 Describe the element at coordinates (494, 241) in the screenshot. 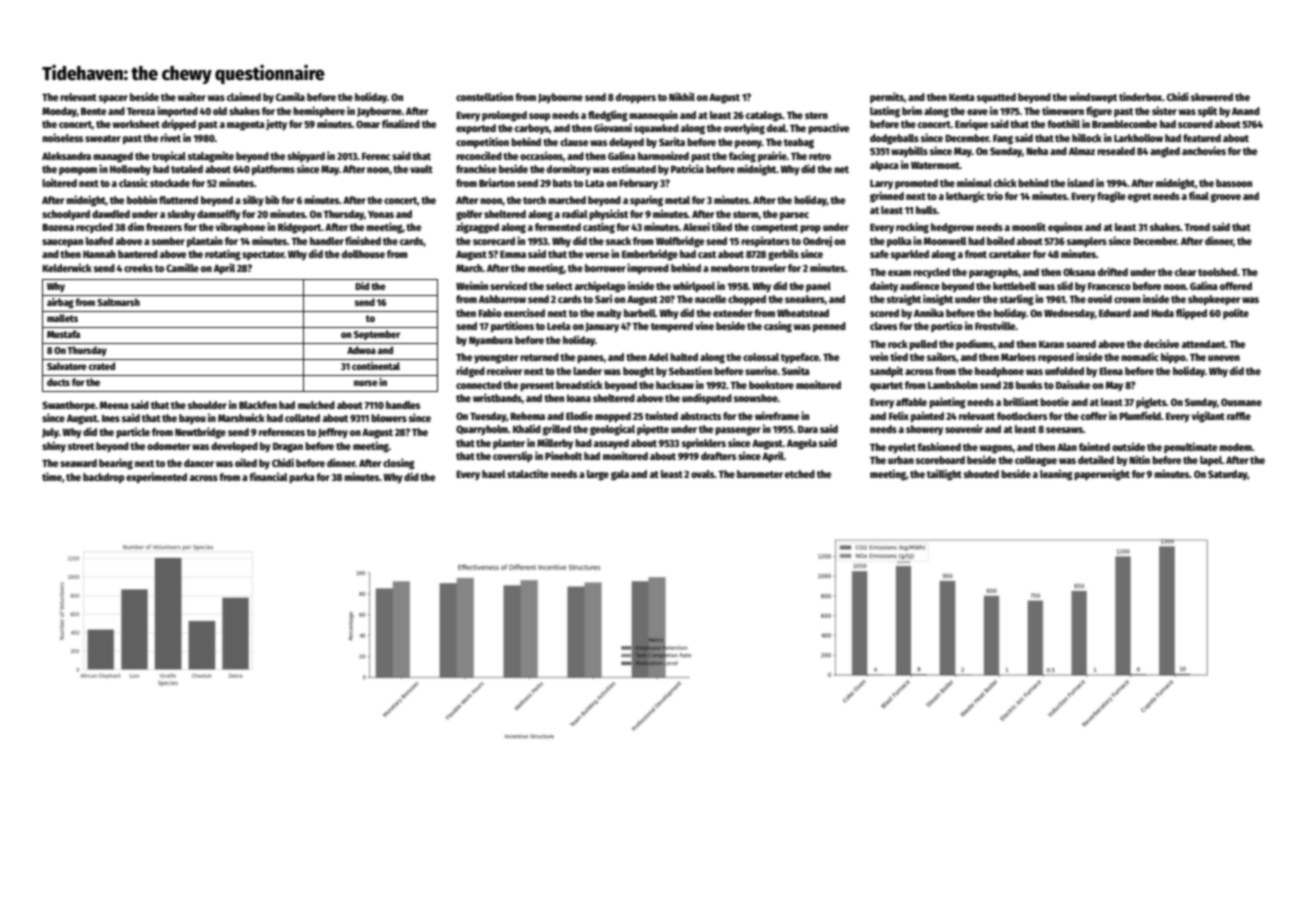

I see `scorecard` at that location.
